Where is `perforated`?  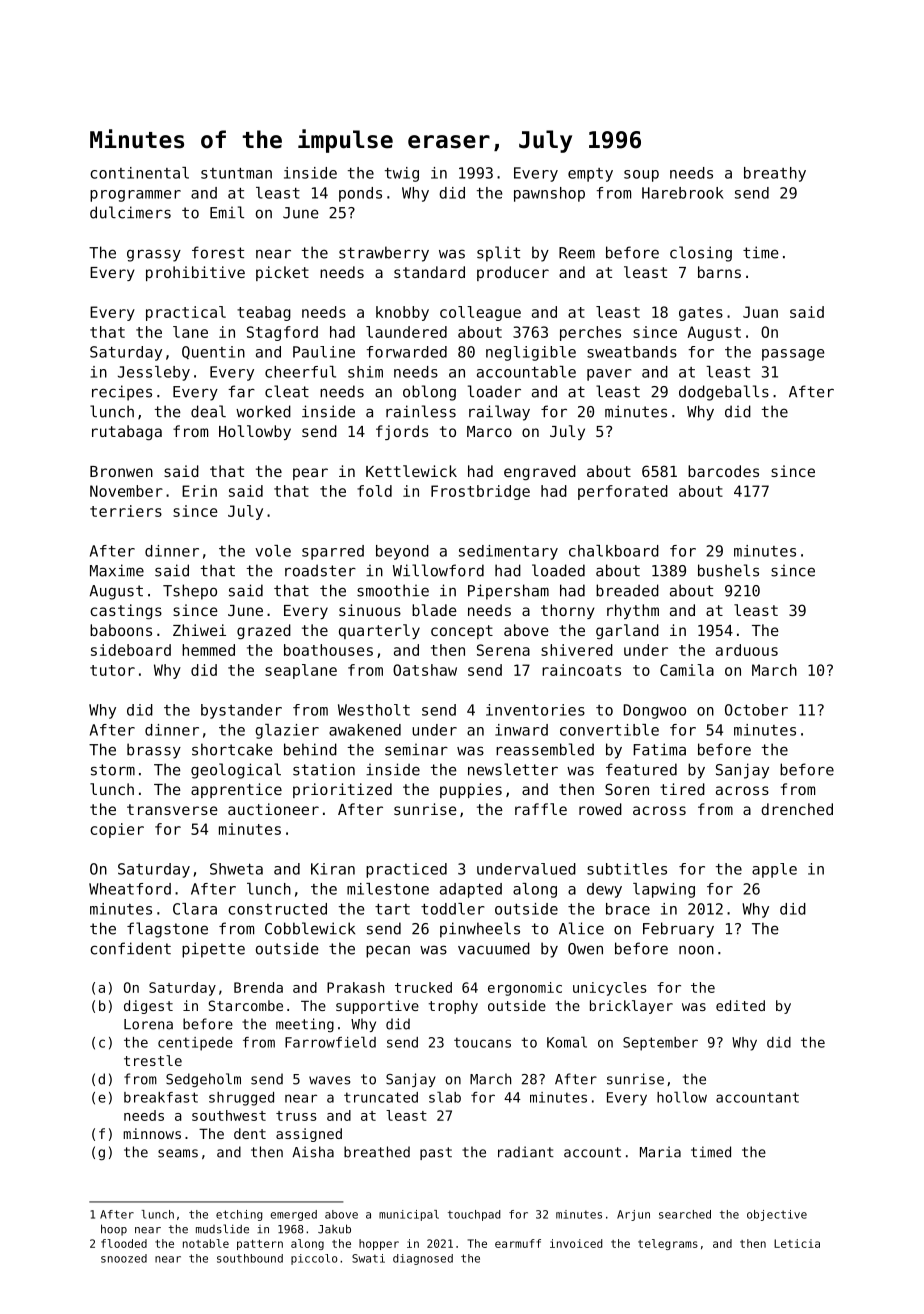 perforated is located at coordinates (623, 492).
